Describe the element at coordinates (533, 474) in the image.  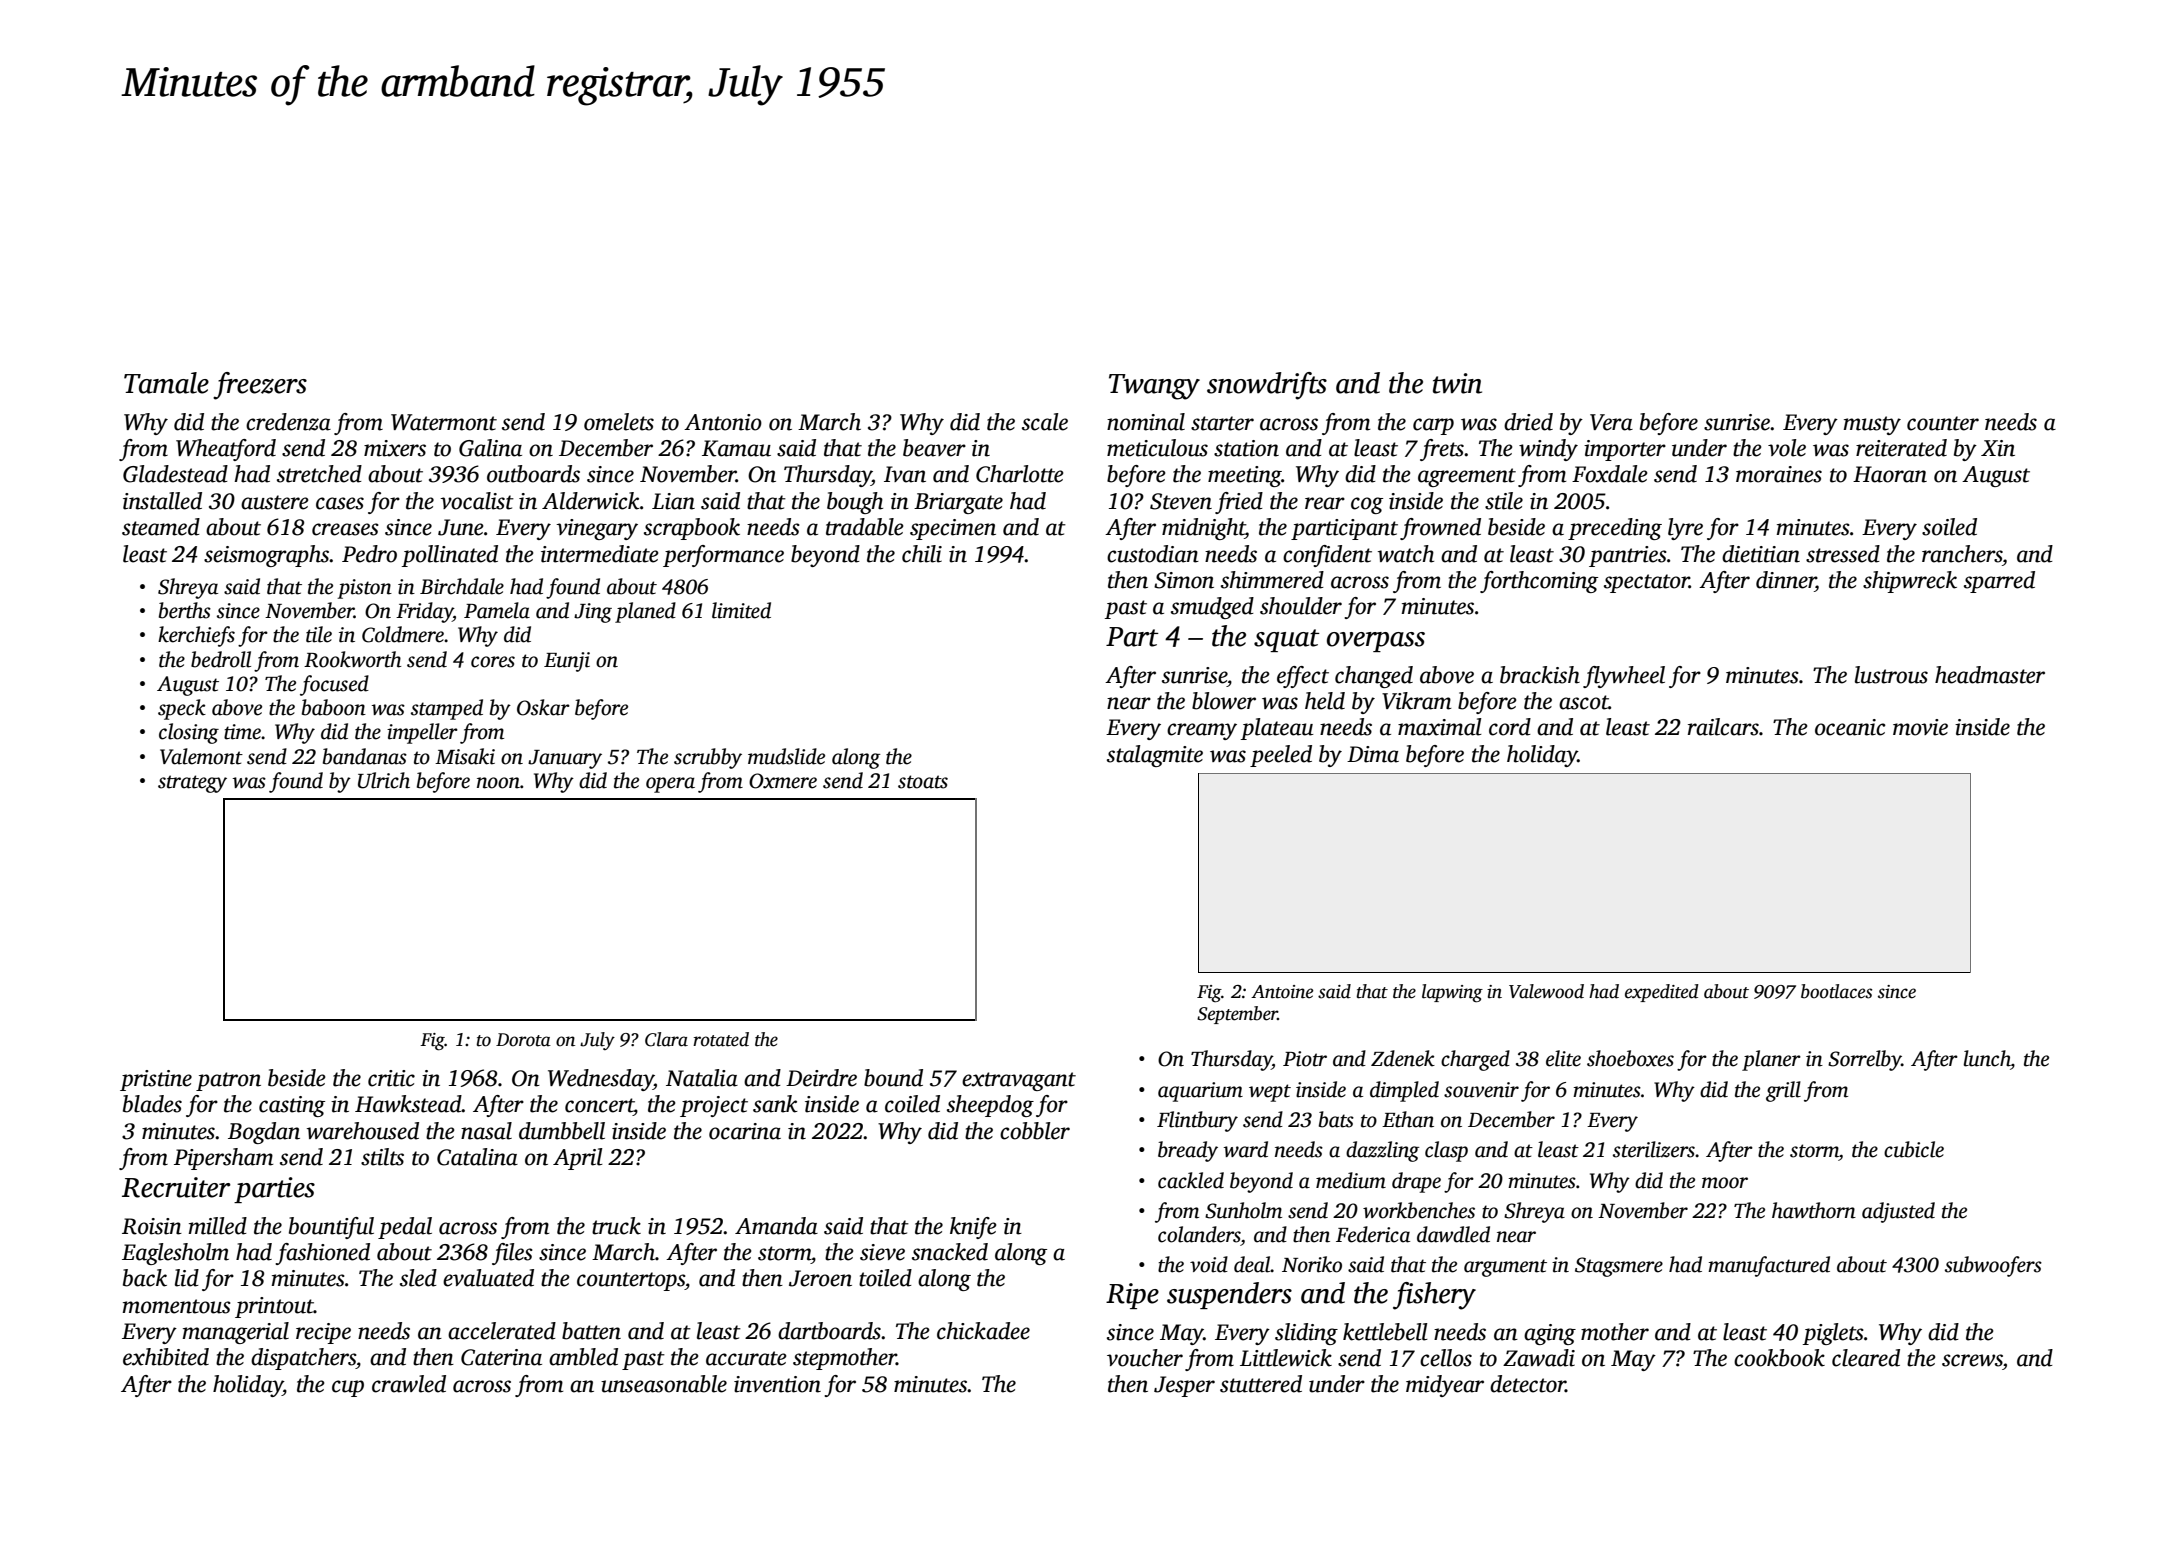
I see `outboards` at that location.
